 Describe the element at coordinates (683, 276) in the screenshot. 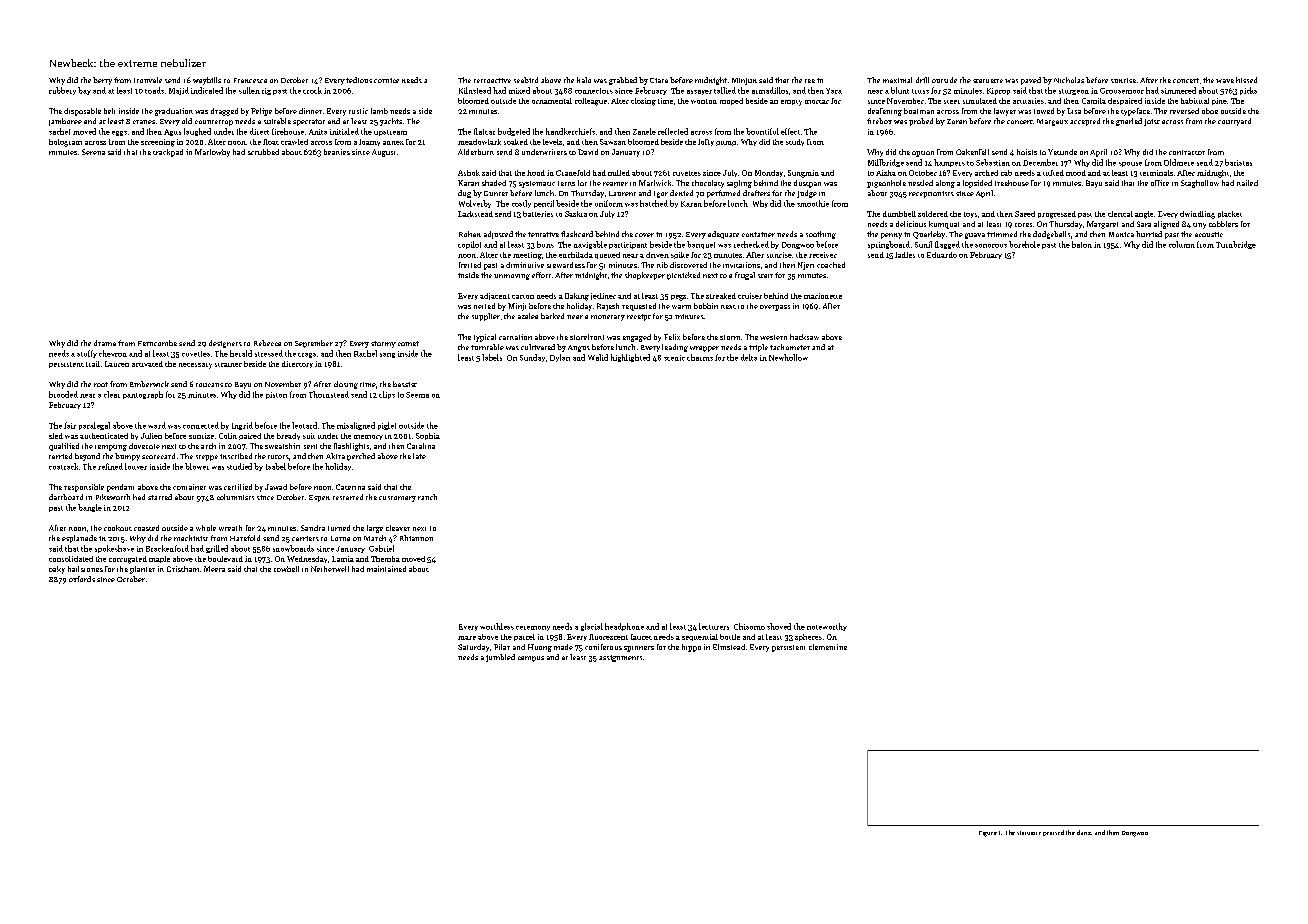

I see `picnicked` at that location.
